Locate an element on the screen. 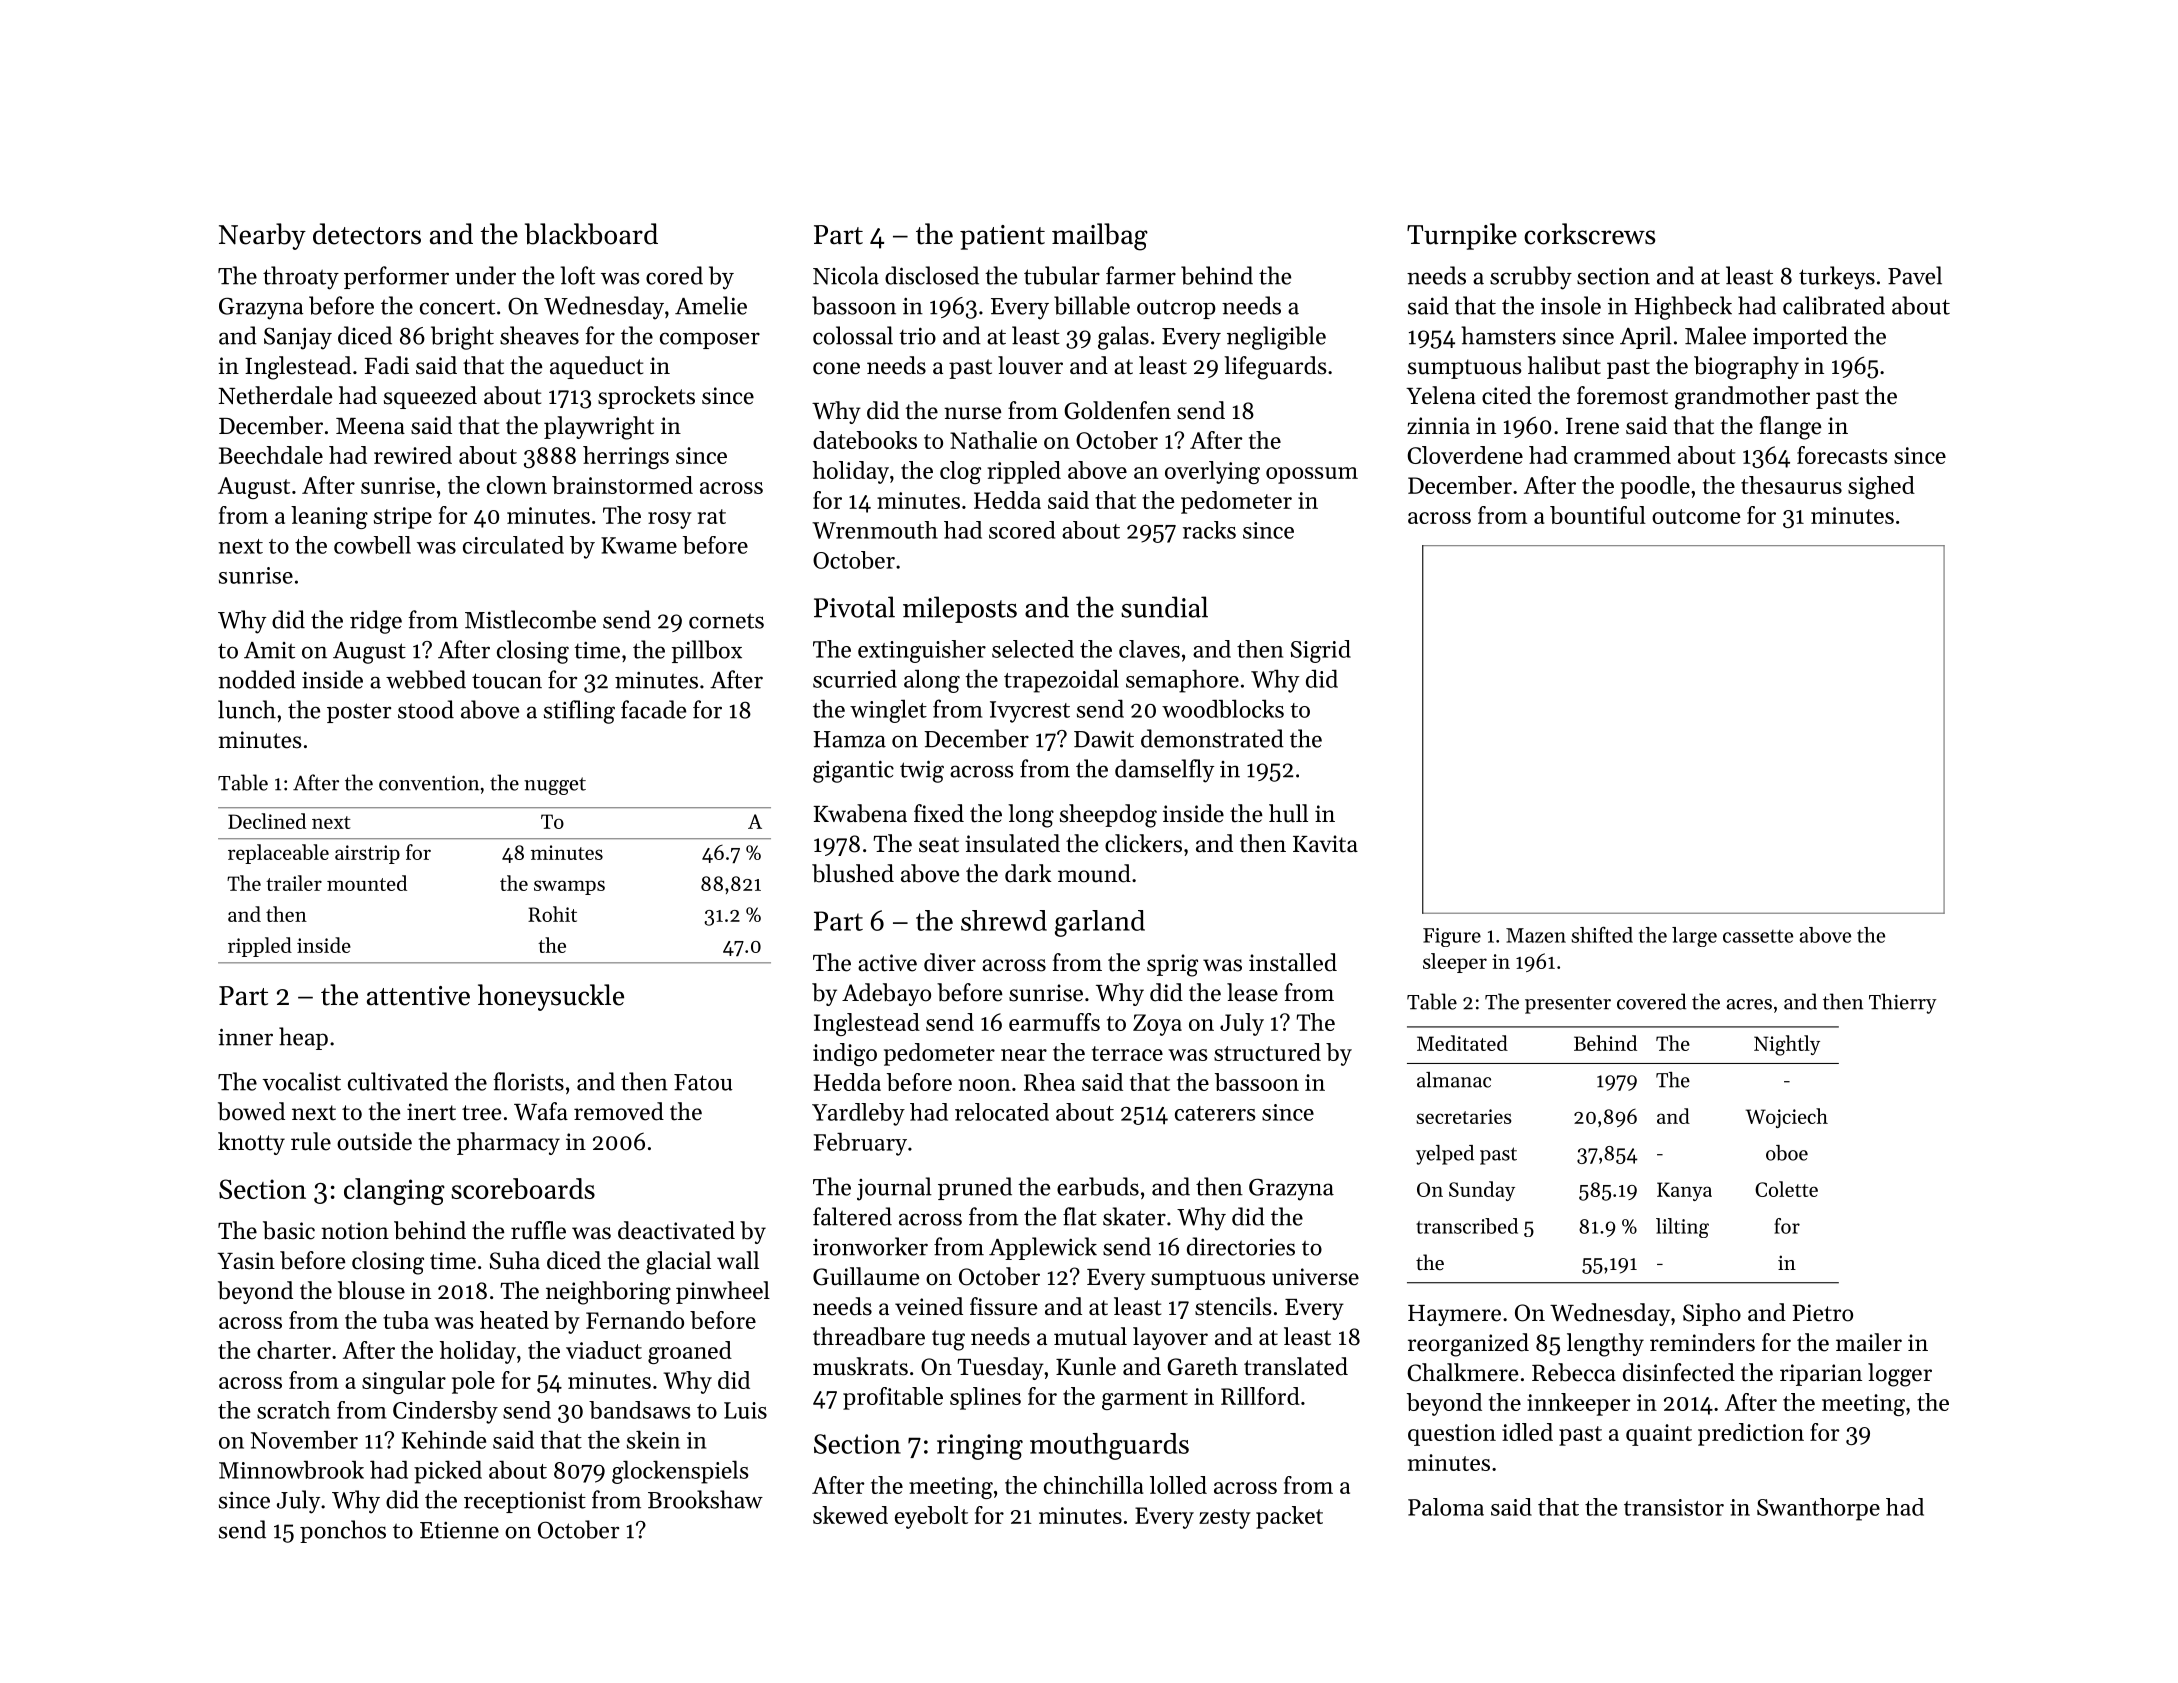 The width and height of the screenshot is (2178, 1683). zesty is located at coordinates (1225, 1519).
